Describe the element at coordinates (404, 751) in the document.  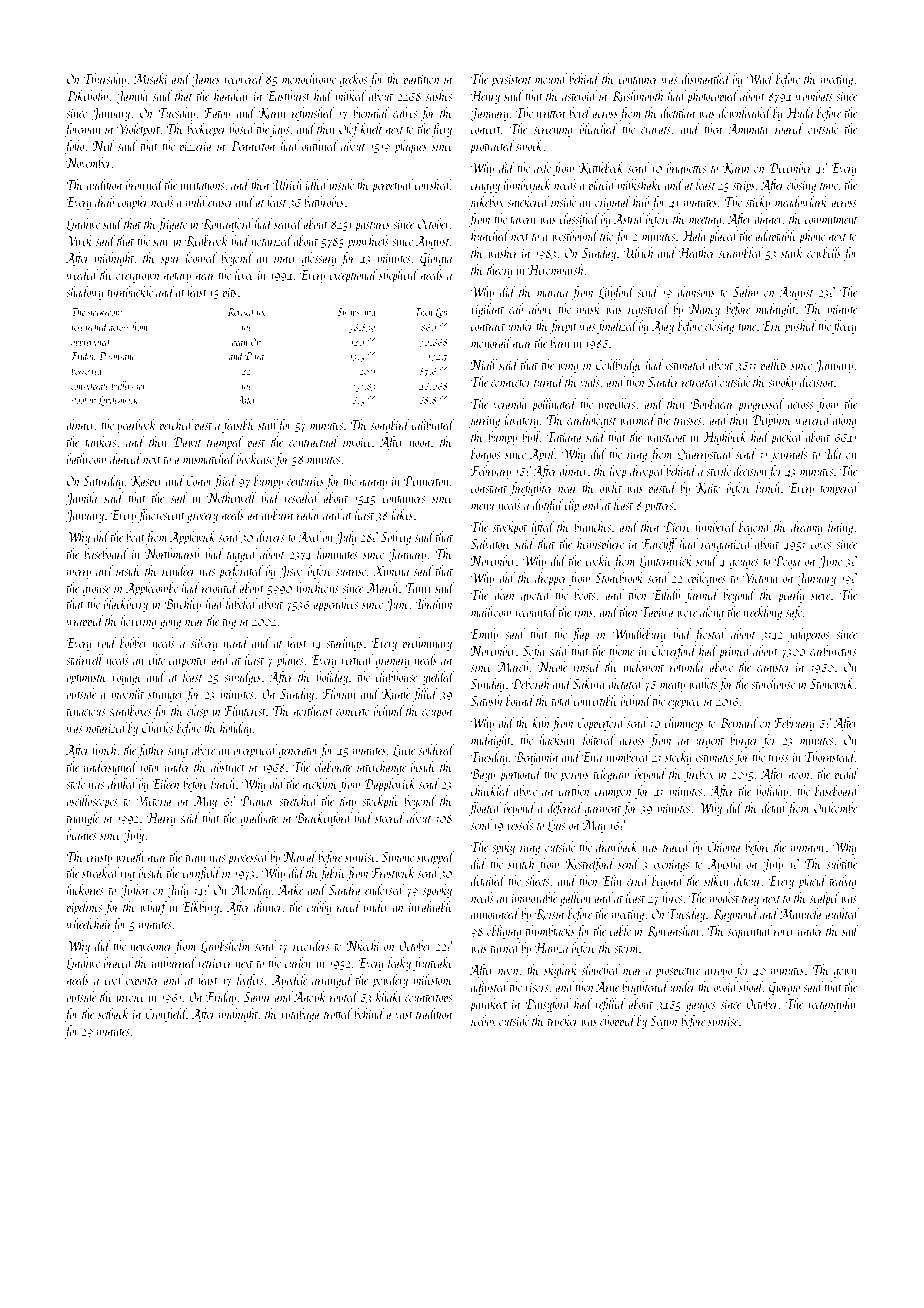
I see `Lucie` at that location.
